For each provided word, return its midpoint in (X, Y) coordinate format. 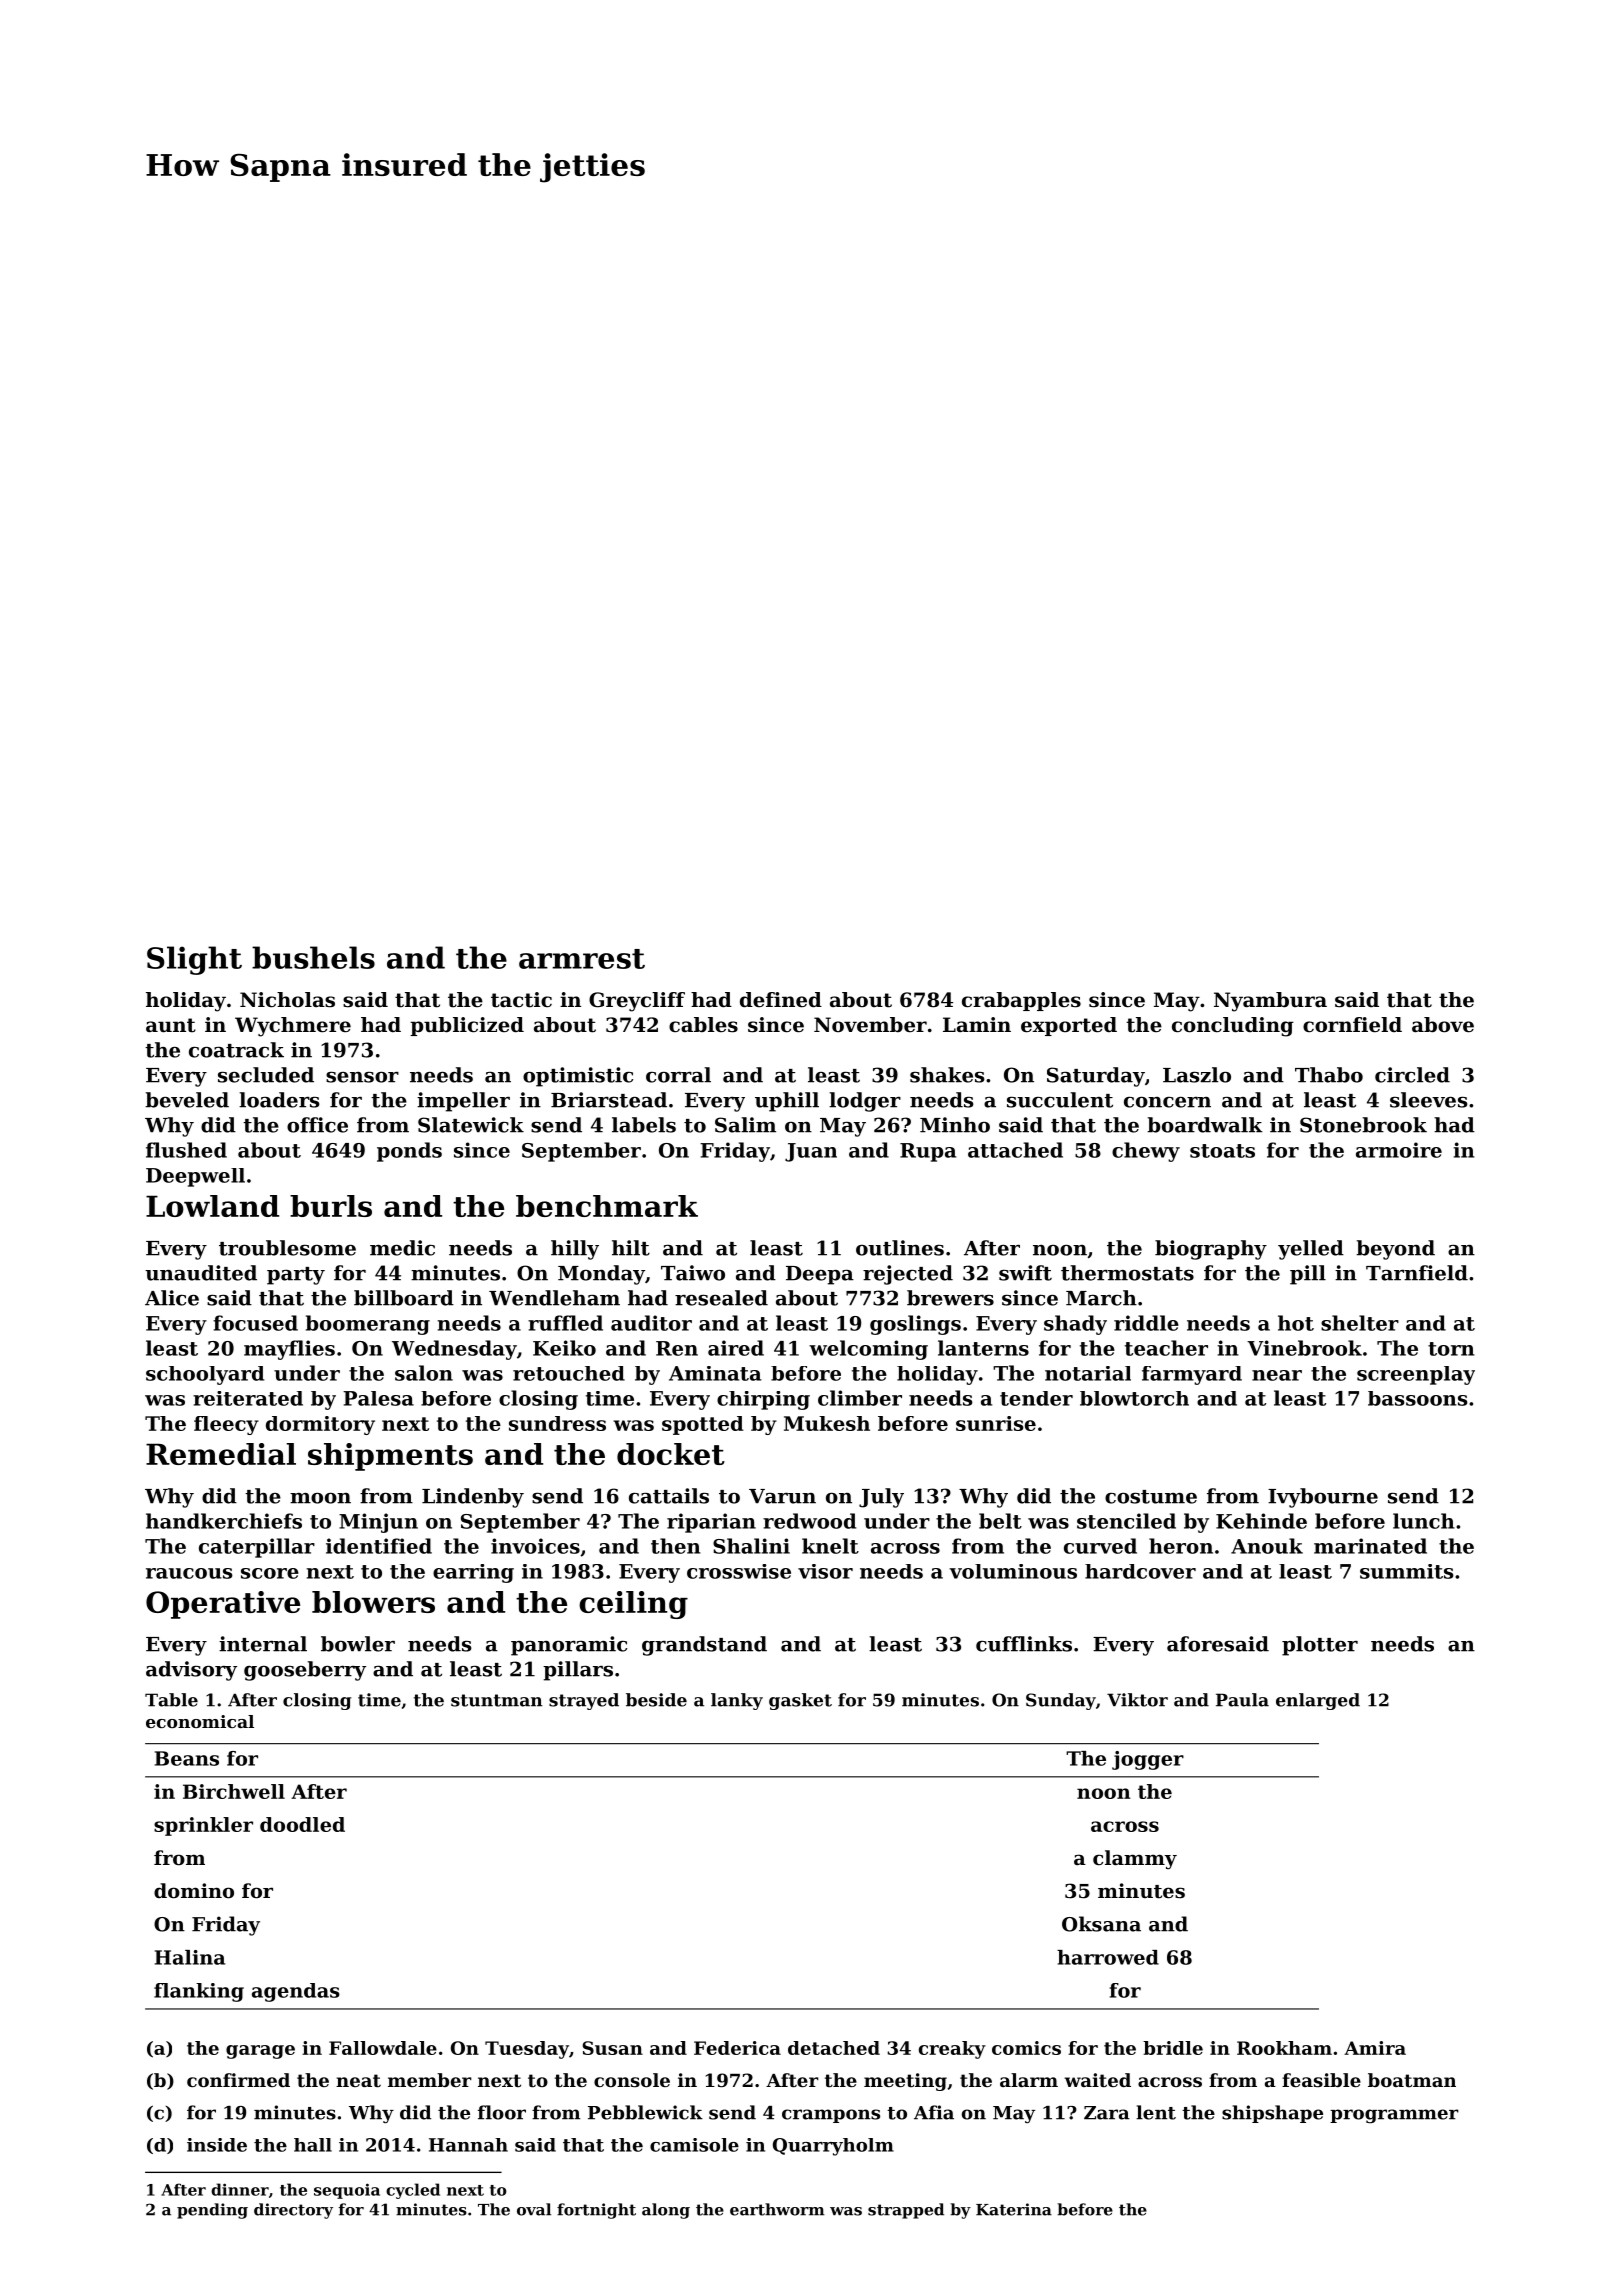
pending (212, 2211)
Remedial (221, 1454)
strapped (906, 2211)
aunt (171, 1025)
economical (200, 1721)
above (1443, 1025)
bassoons (1418, 1398)
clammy (1135, 1860)
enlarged (1318, 1701)
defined (781, 1000)
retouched (569, 1373)
